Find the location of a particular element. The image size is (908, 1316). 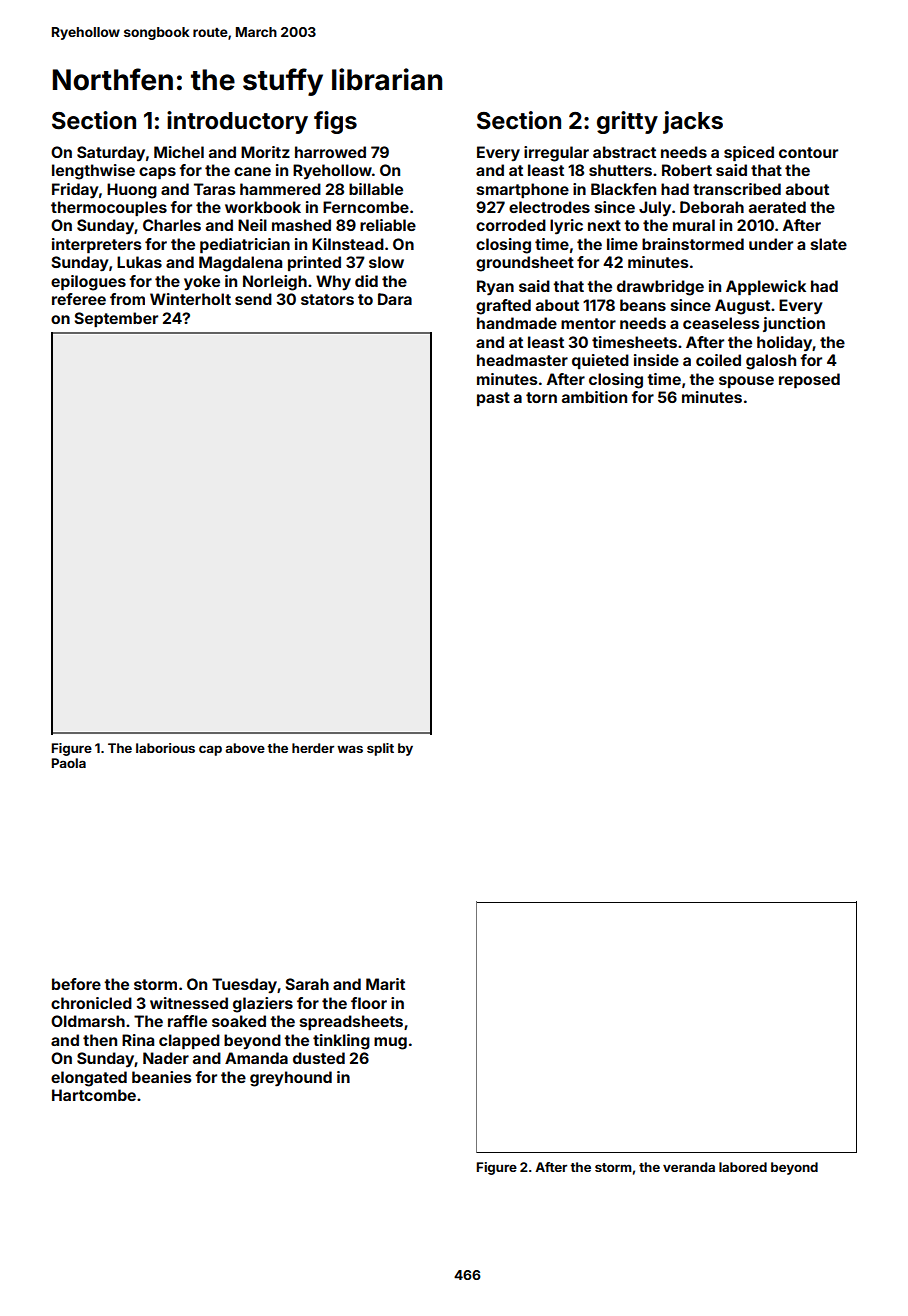

reliable is located at coordinates (388, 225).
